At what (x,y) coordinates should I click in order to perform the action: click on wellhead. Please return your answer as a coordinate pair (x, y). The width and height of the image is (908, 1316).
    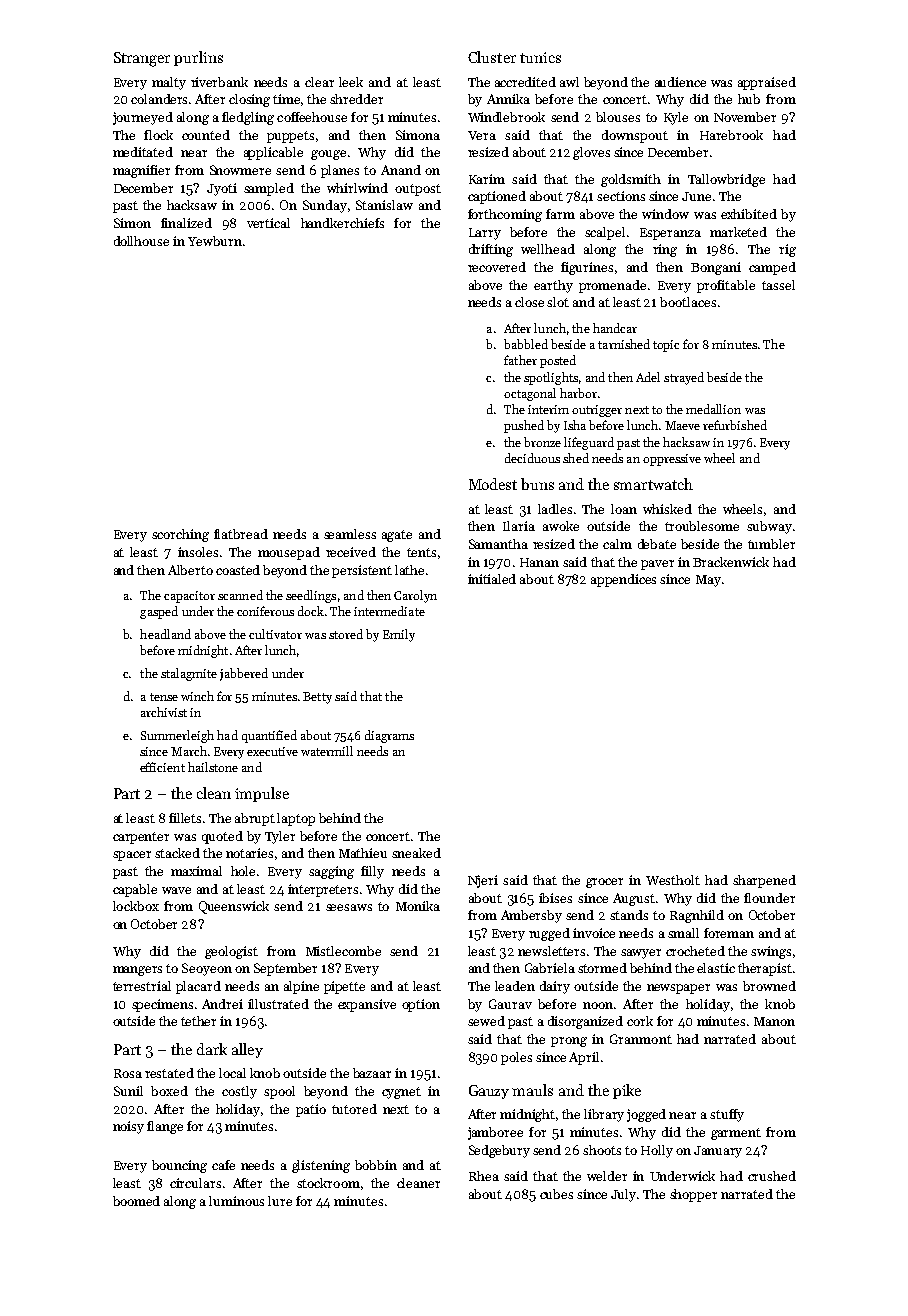
    Looking at the image, I should click on (548, 249).
